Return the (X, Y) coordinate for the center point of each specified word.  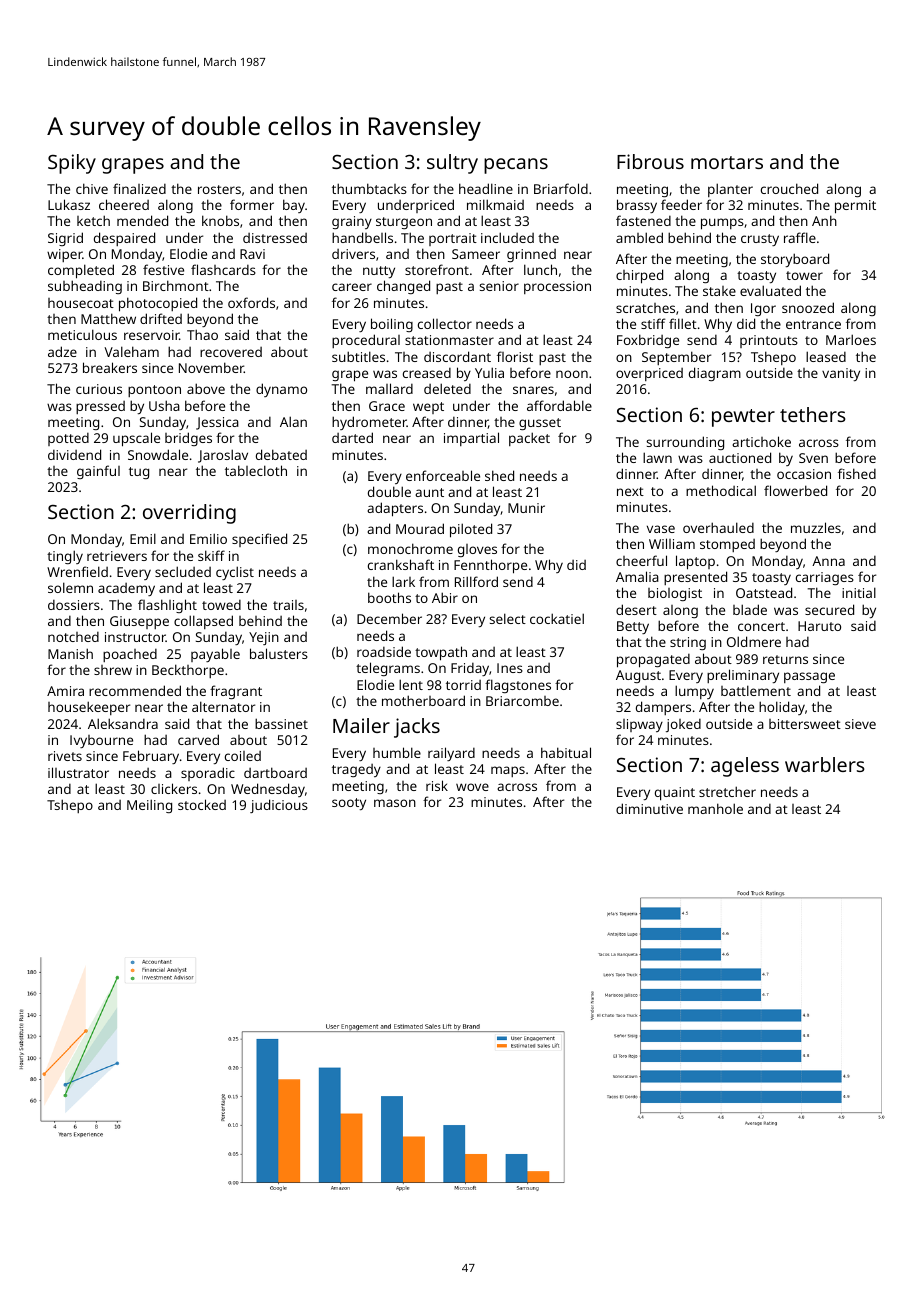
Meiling (149, 806)
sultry (452, 164)
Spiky (72, 164)
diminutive (649, 808)
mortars (727, 162)
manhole (715, 808)
